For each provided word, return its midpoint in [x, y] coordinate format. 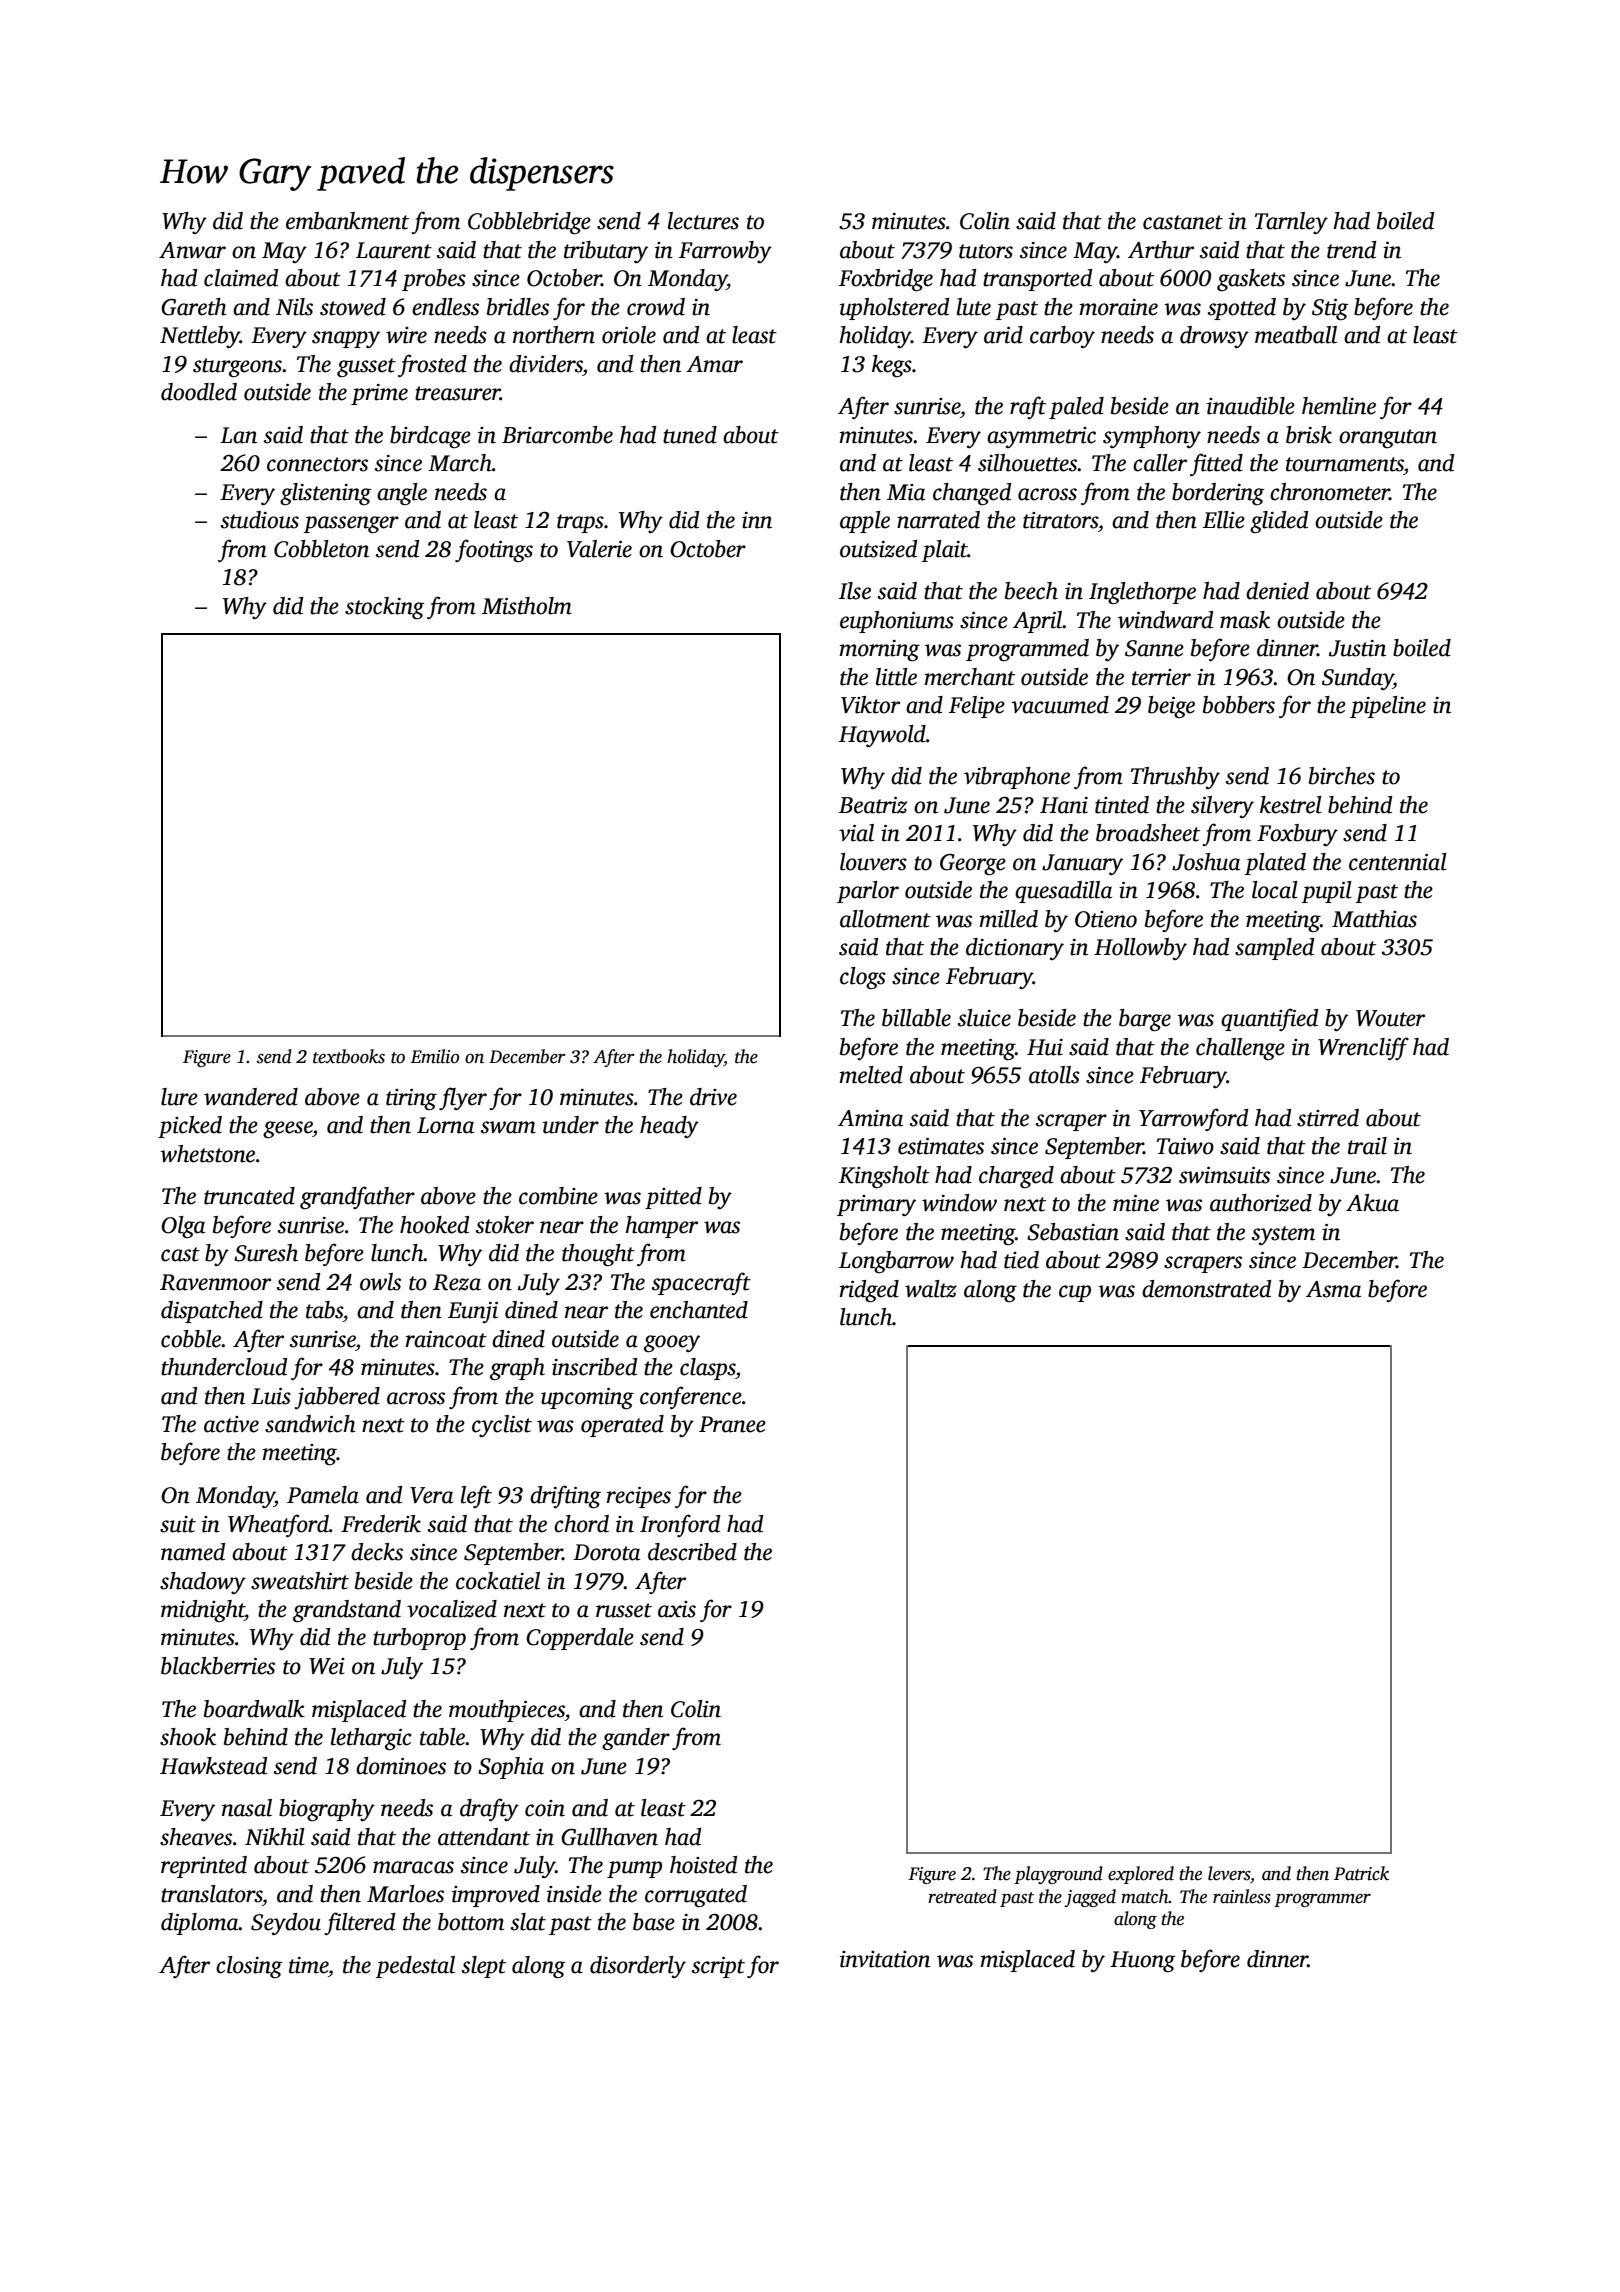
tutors [986, 251]
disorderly [638, 1967]
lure [179, 1097]
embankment [347, 221]
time [308, 1965]
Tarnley [1291, 223]
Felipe [977, 707]
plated [1275, 864]
